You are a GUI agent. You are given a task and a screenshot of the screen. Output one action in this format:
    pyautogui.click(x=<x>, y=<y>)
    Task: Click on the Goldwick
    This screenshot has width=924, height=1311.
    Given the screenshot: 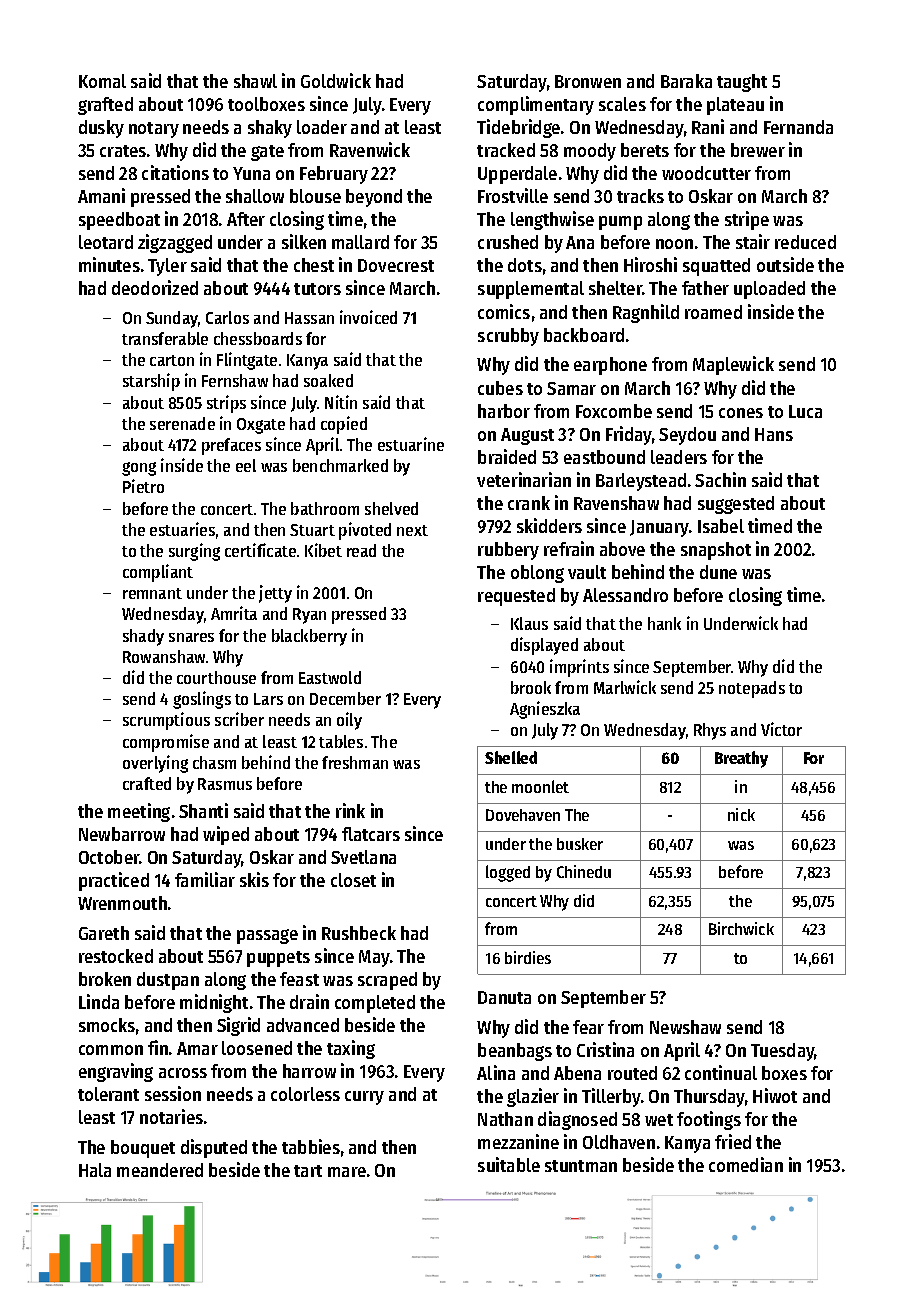 What is the action you would take?
    pyautogui.click(x=336, y=80)
